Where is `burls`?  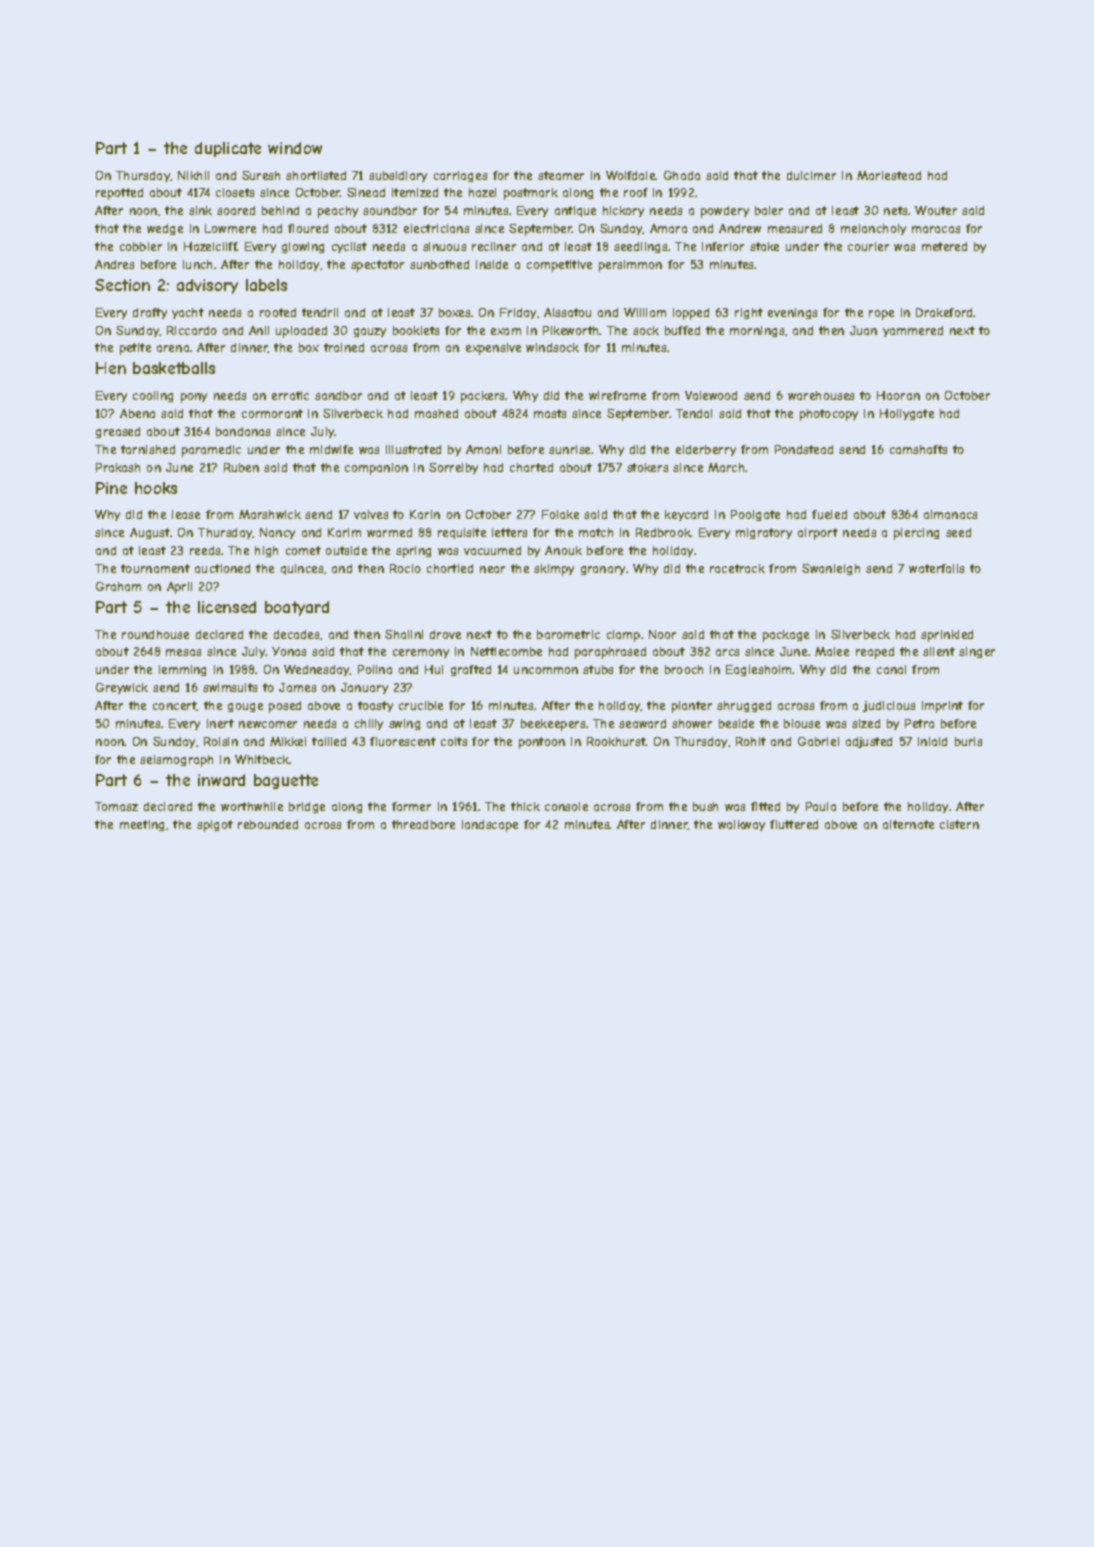 burls is located at coordinates (968, 741).
